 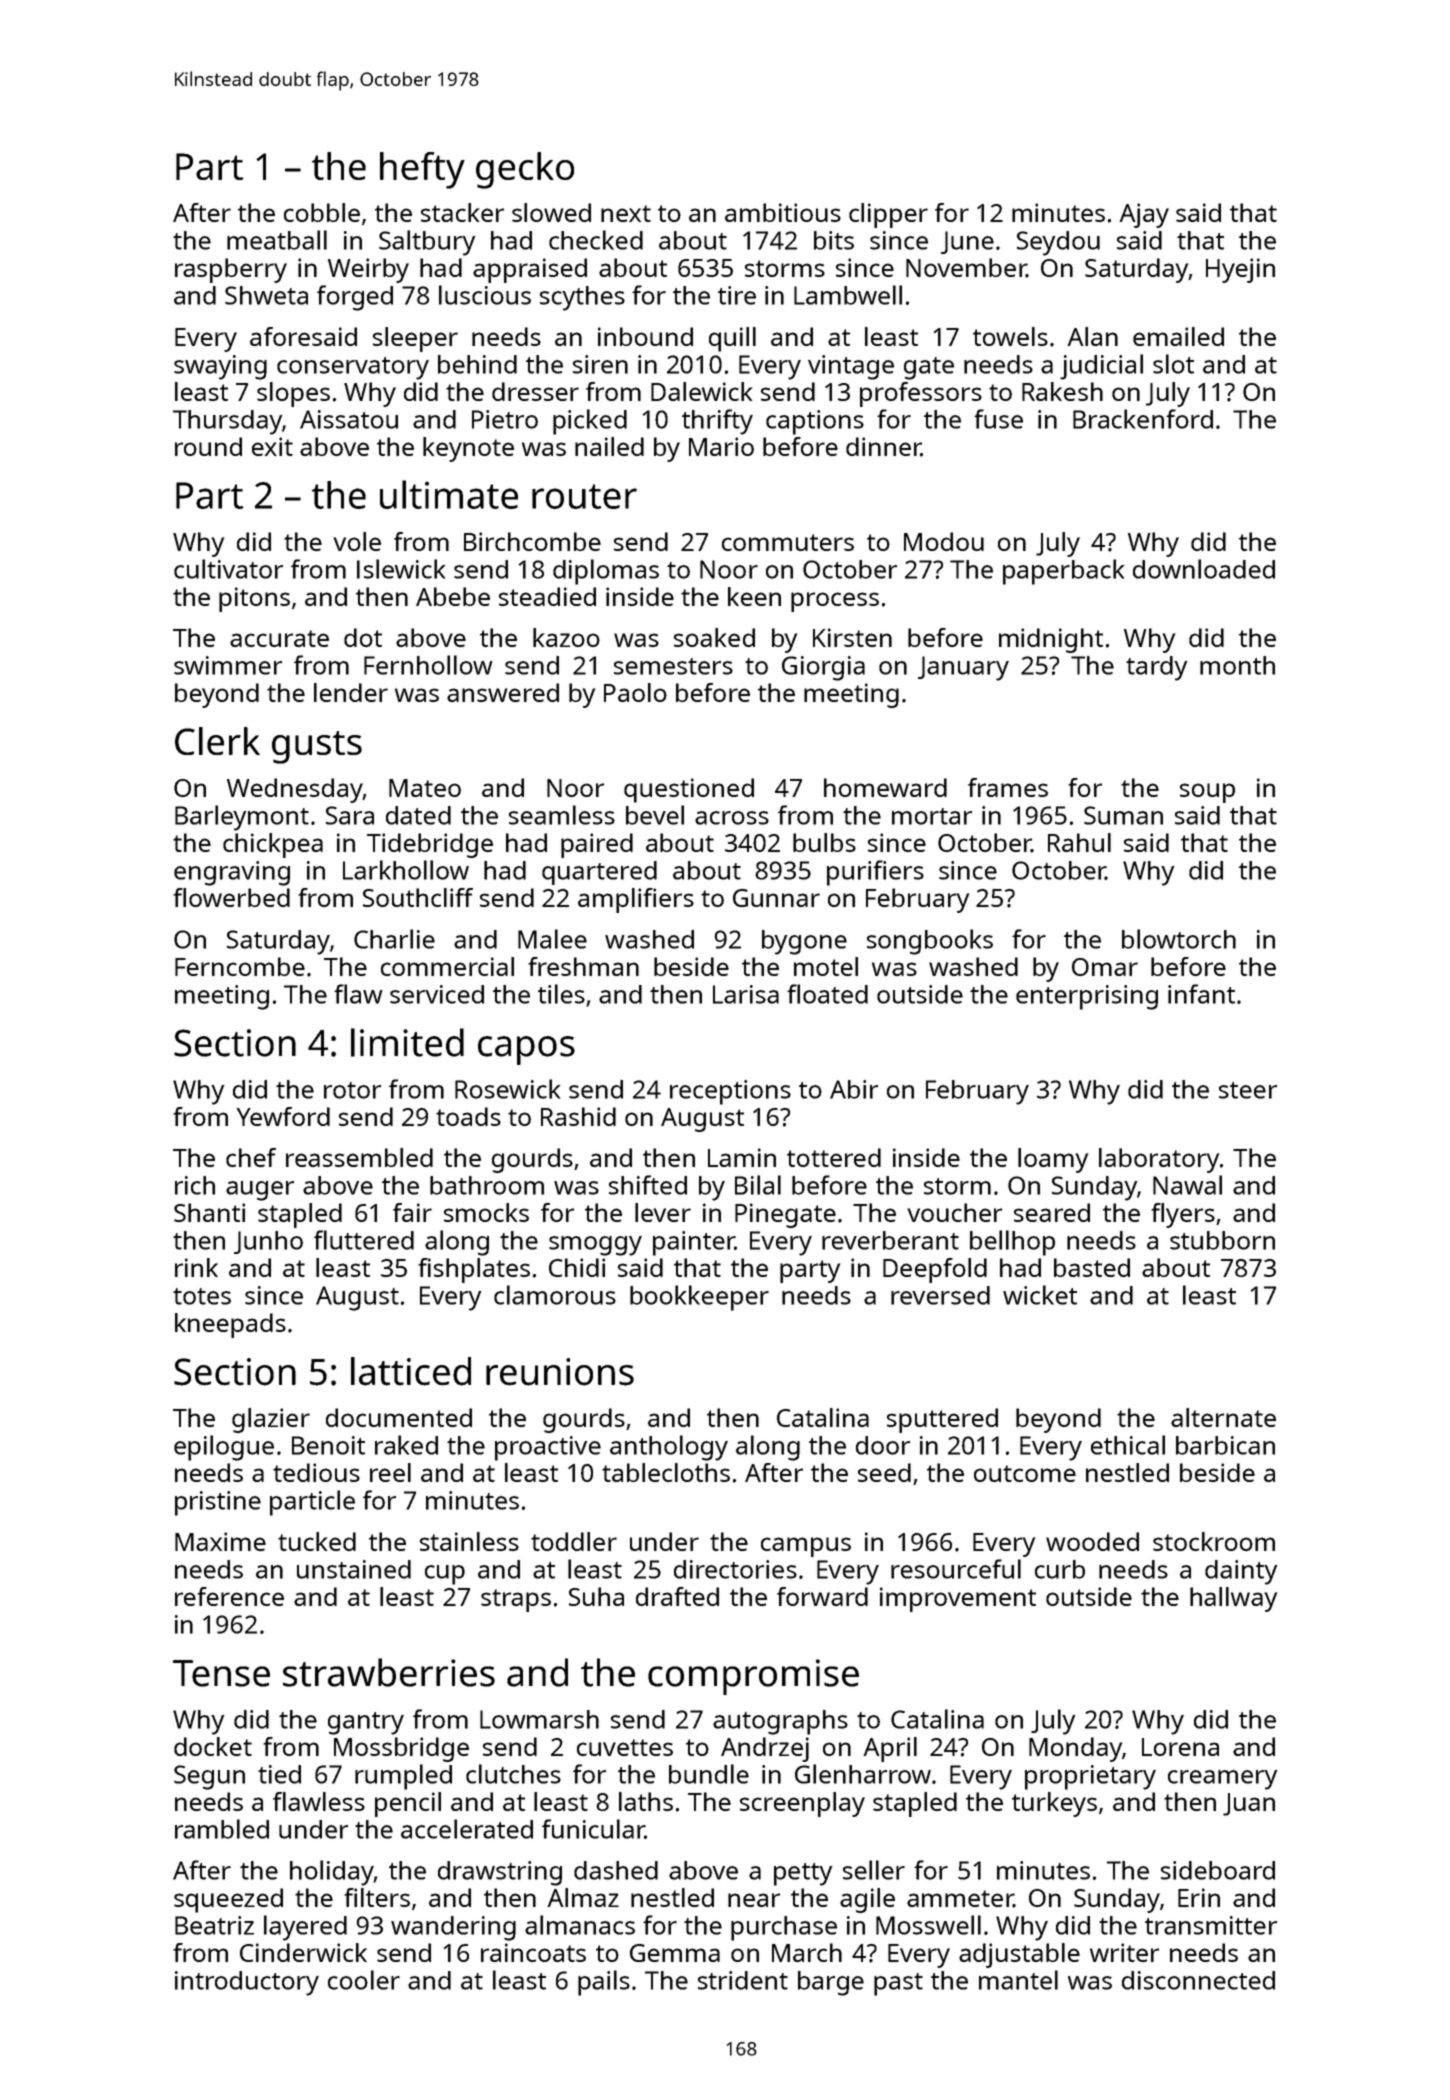 What do you see at coordinates (784, 1928) in the page?
I see `purchase` at bounding box center [784, 1928].
